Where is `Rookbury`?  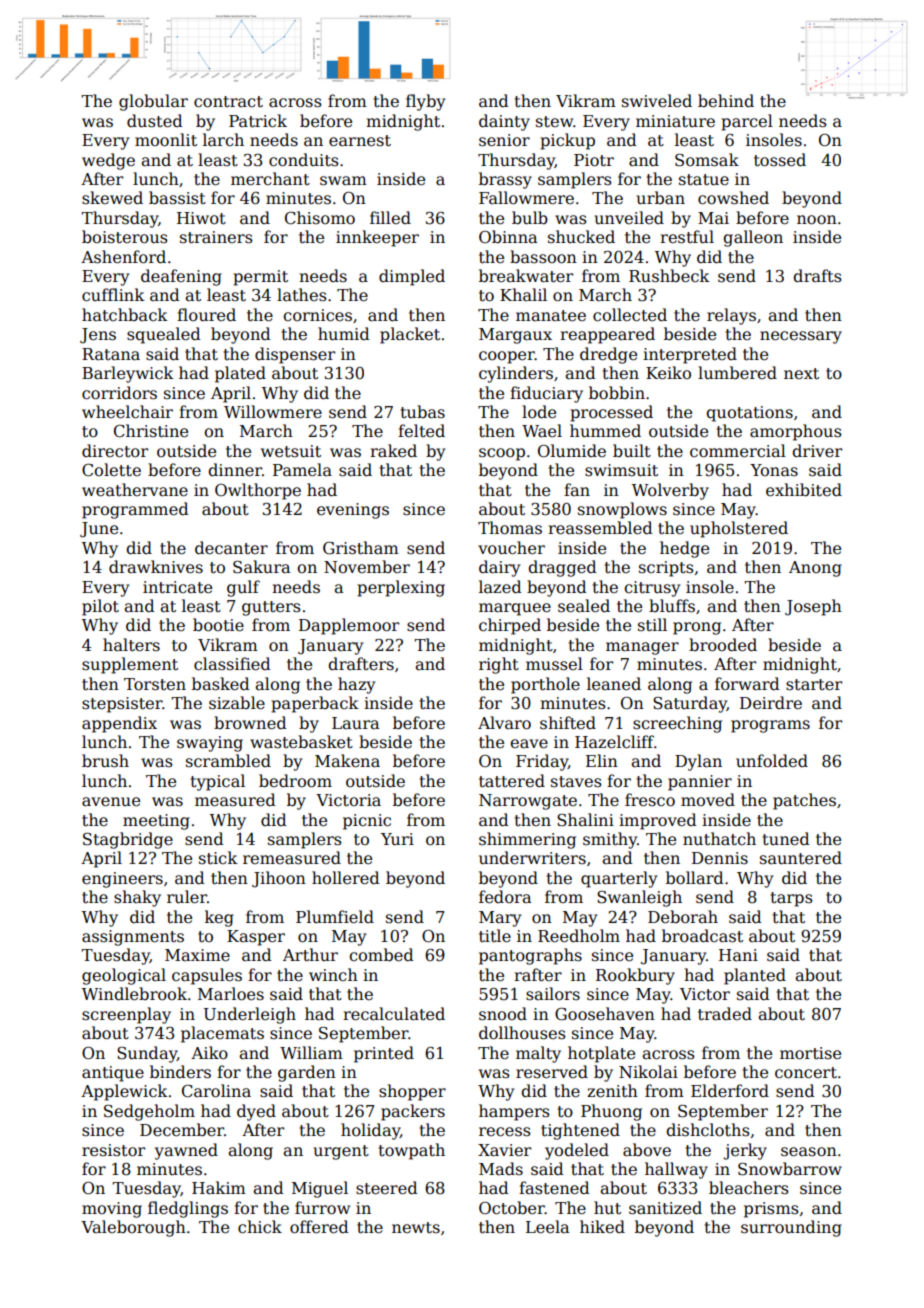
Rookbury is located at coordinates (635, 976).
